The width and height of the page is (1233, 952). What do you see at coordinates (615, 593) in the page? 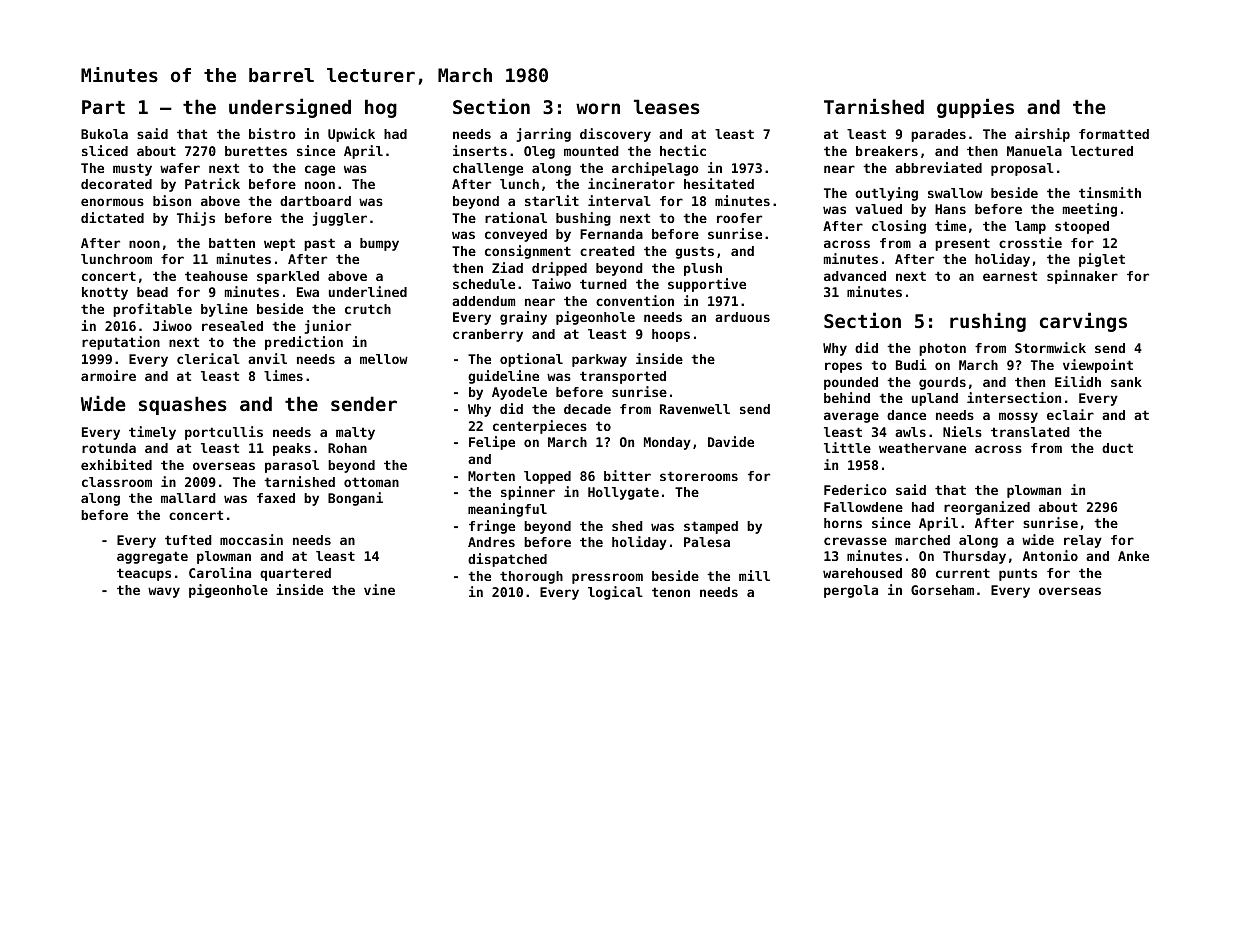
I see `logical` at bounding box center [615, 593].
